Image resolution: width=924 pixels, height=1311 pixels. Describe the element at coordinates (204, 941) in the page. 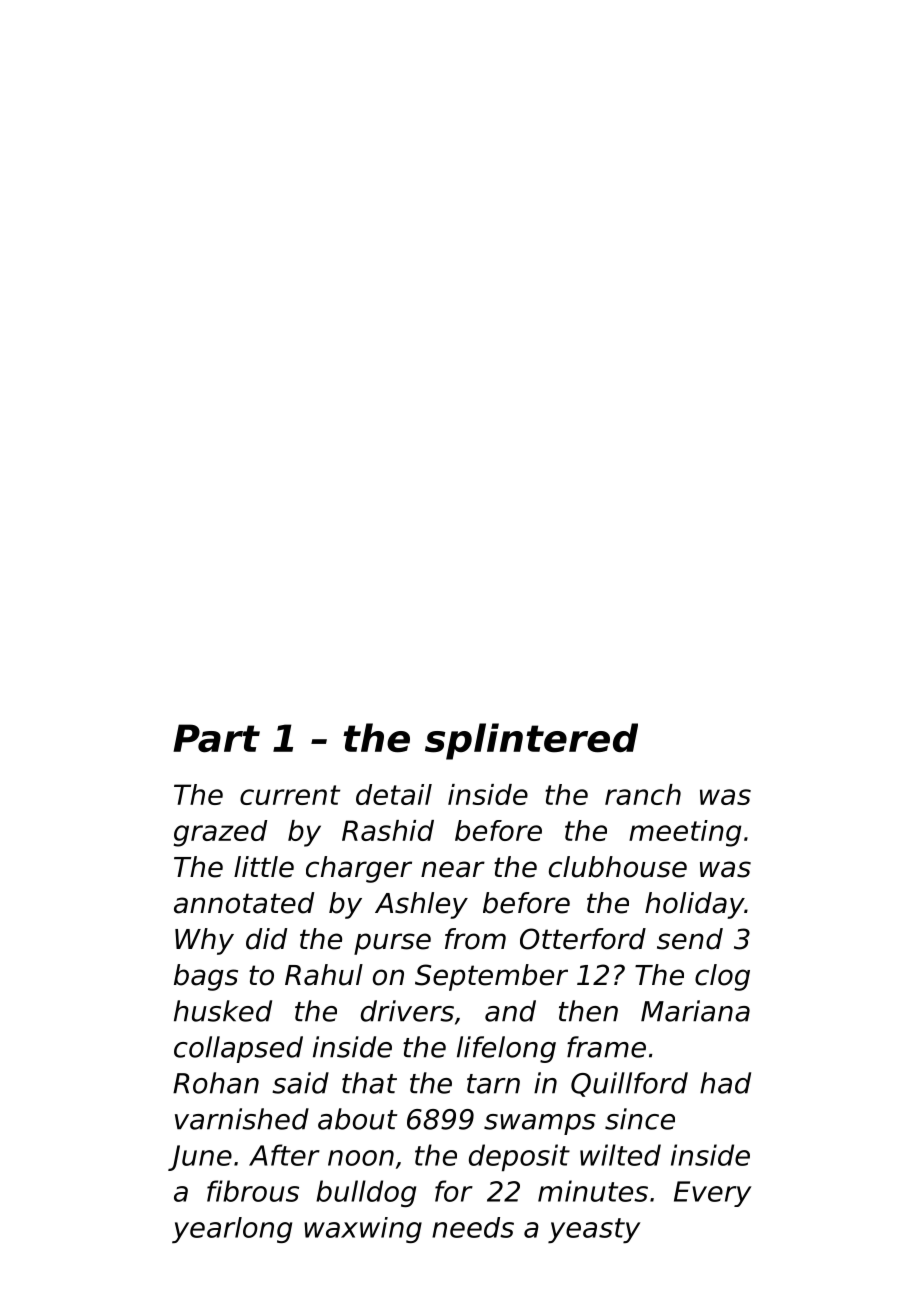

I see `Why` at that location.
